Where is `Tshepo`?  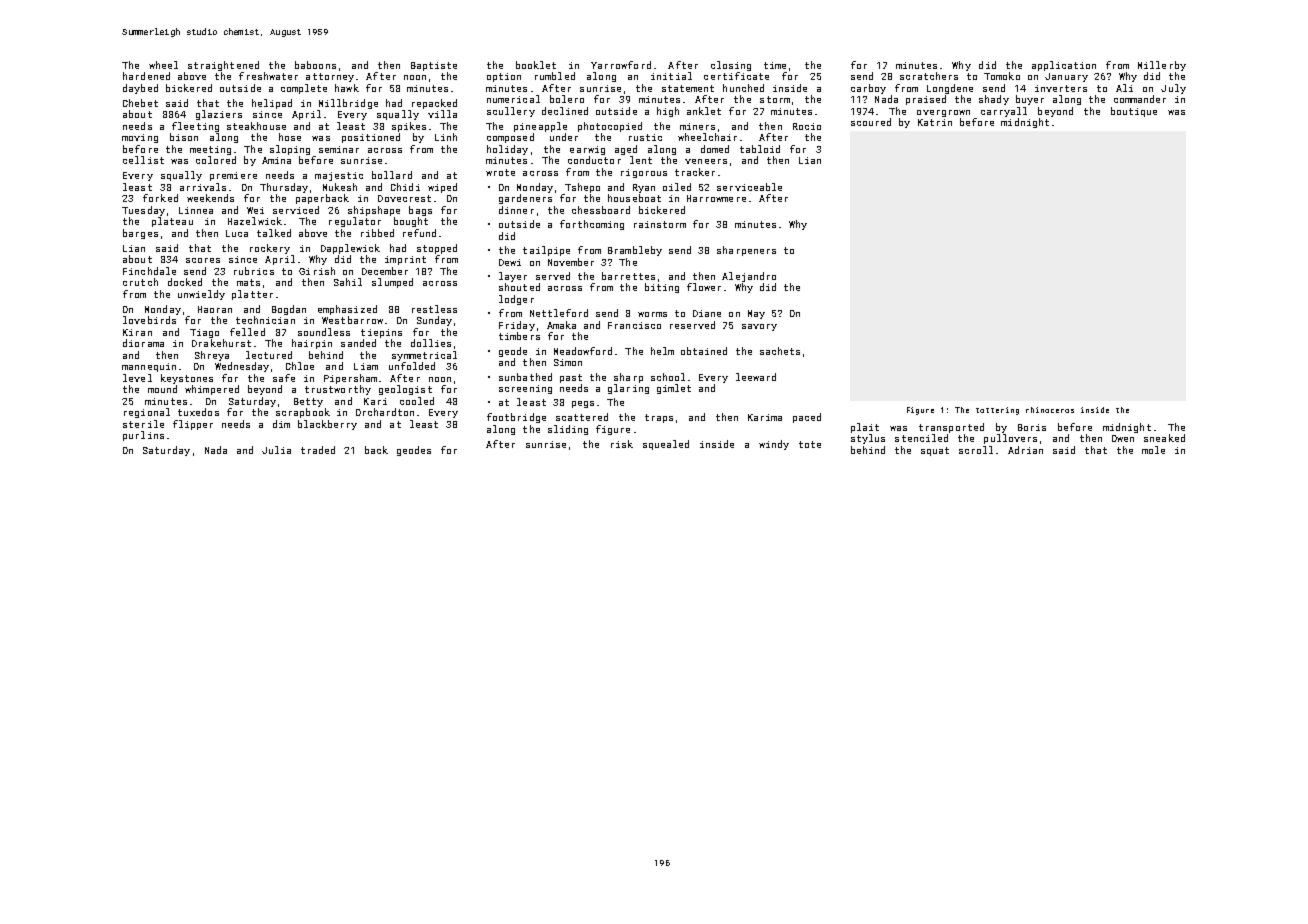
Tshepo is located at coordinates (582, 188).
